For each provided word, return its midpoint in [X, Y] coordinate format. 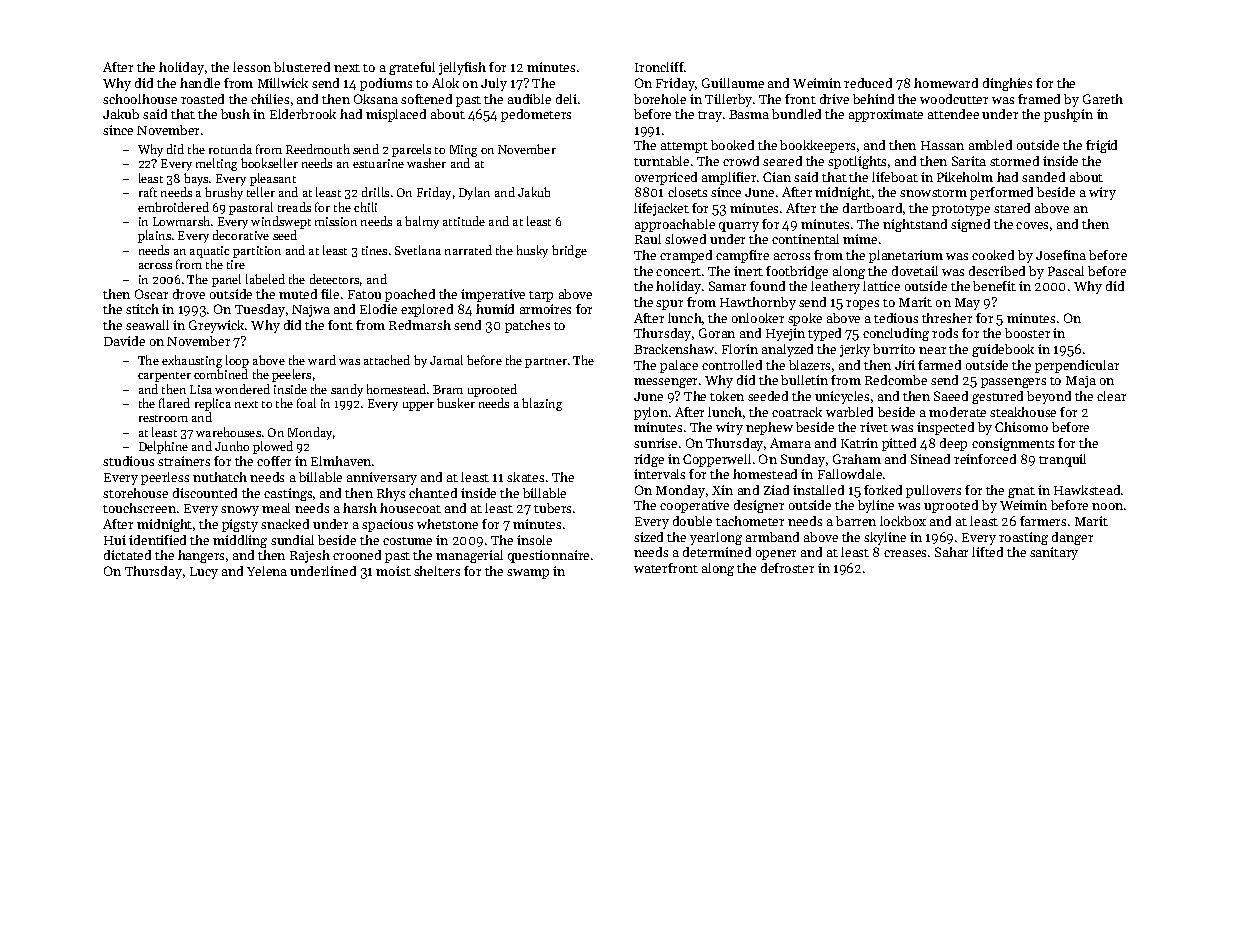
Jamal [446, 360]
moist [393, 571]
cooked [993, 255]
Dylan [474, 193]
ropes [862, 305]
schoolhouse [140, 99]
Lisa [201, 389]
